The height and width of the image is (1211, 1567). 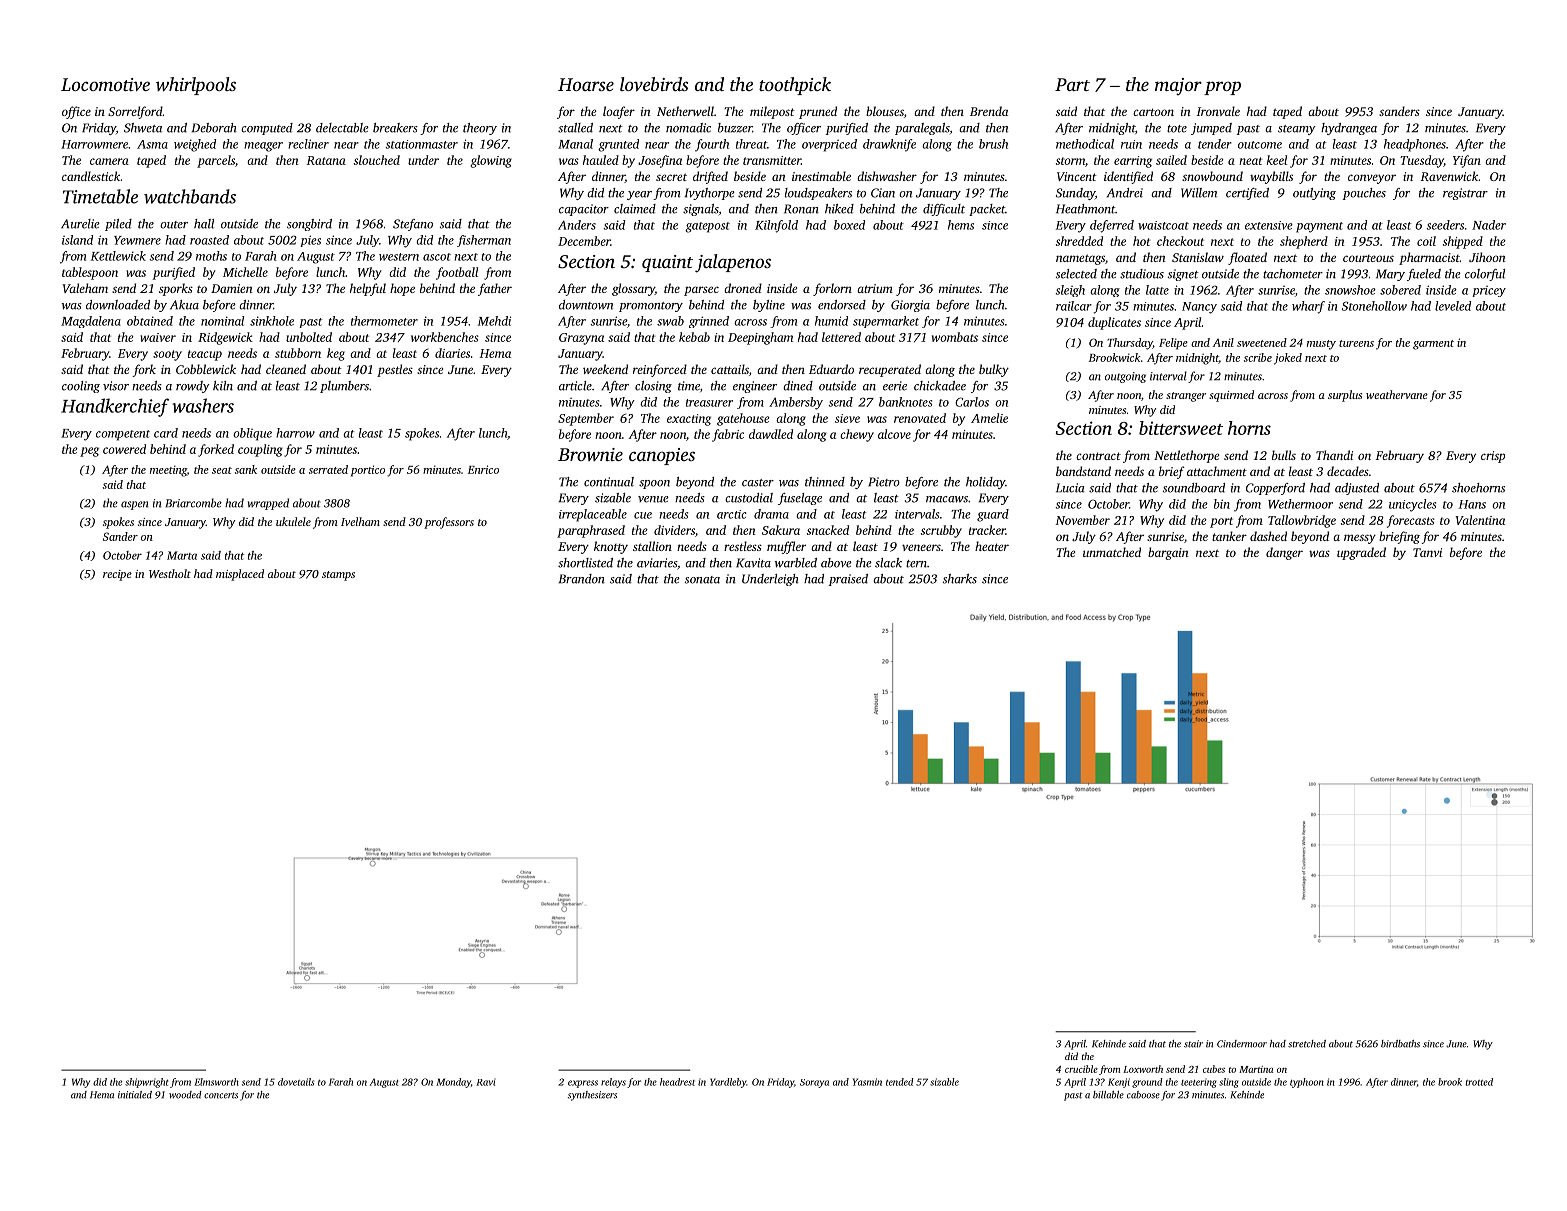 I want to click on Tanvi, so click(x=1427, y=552).
